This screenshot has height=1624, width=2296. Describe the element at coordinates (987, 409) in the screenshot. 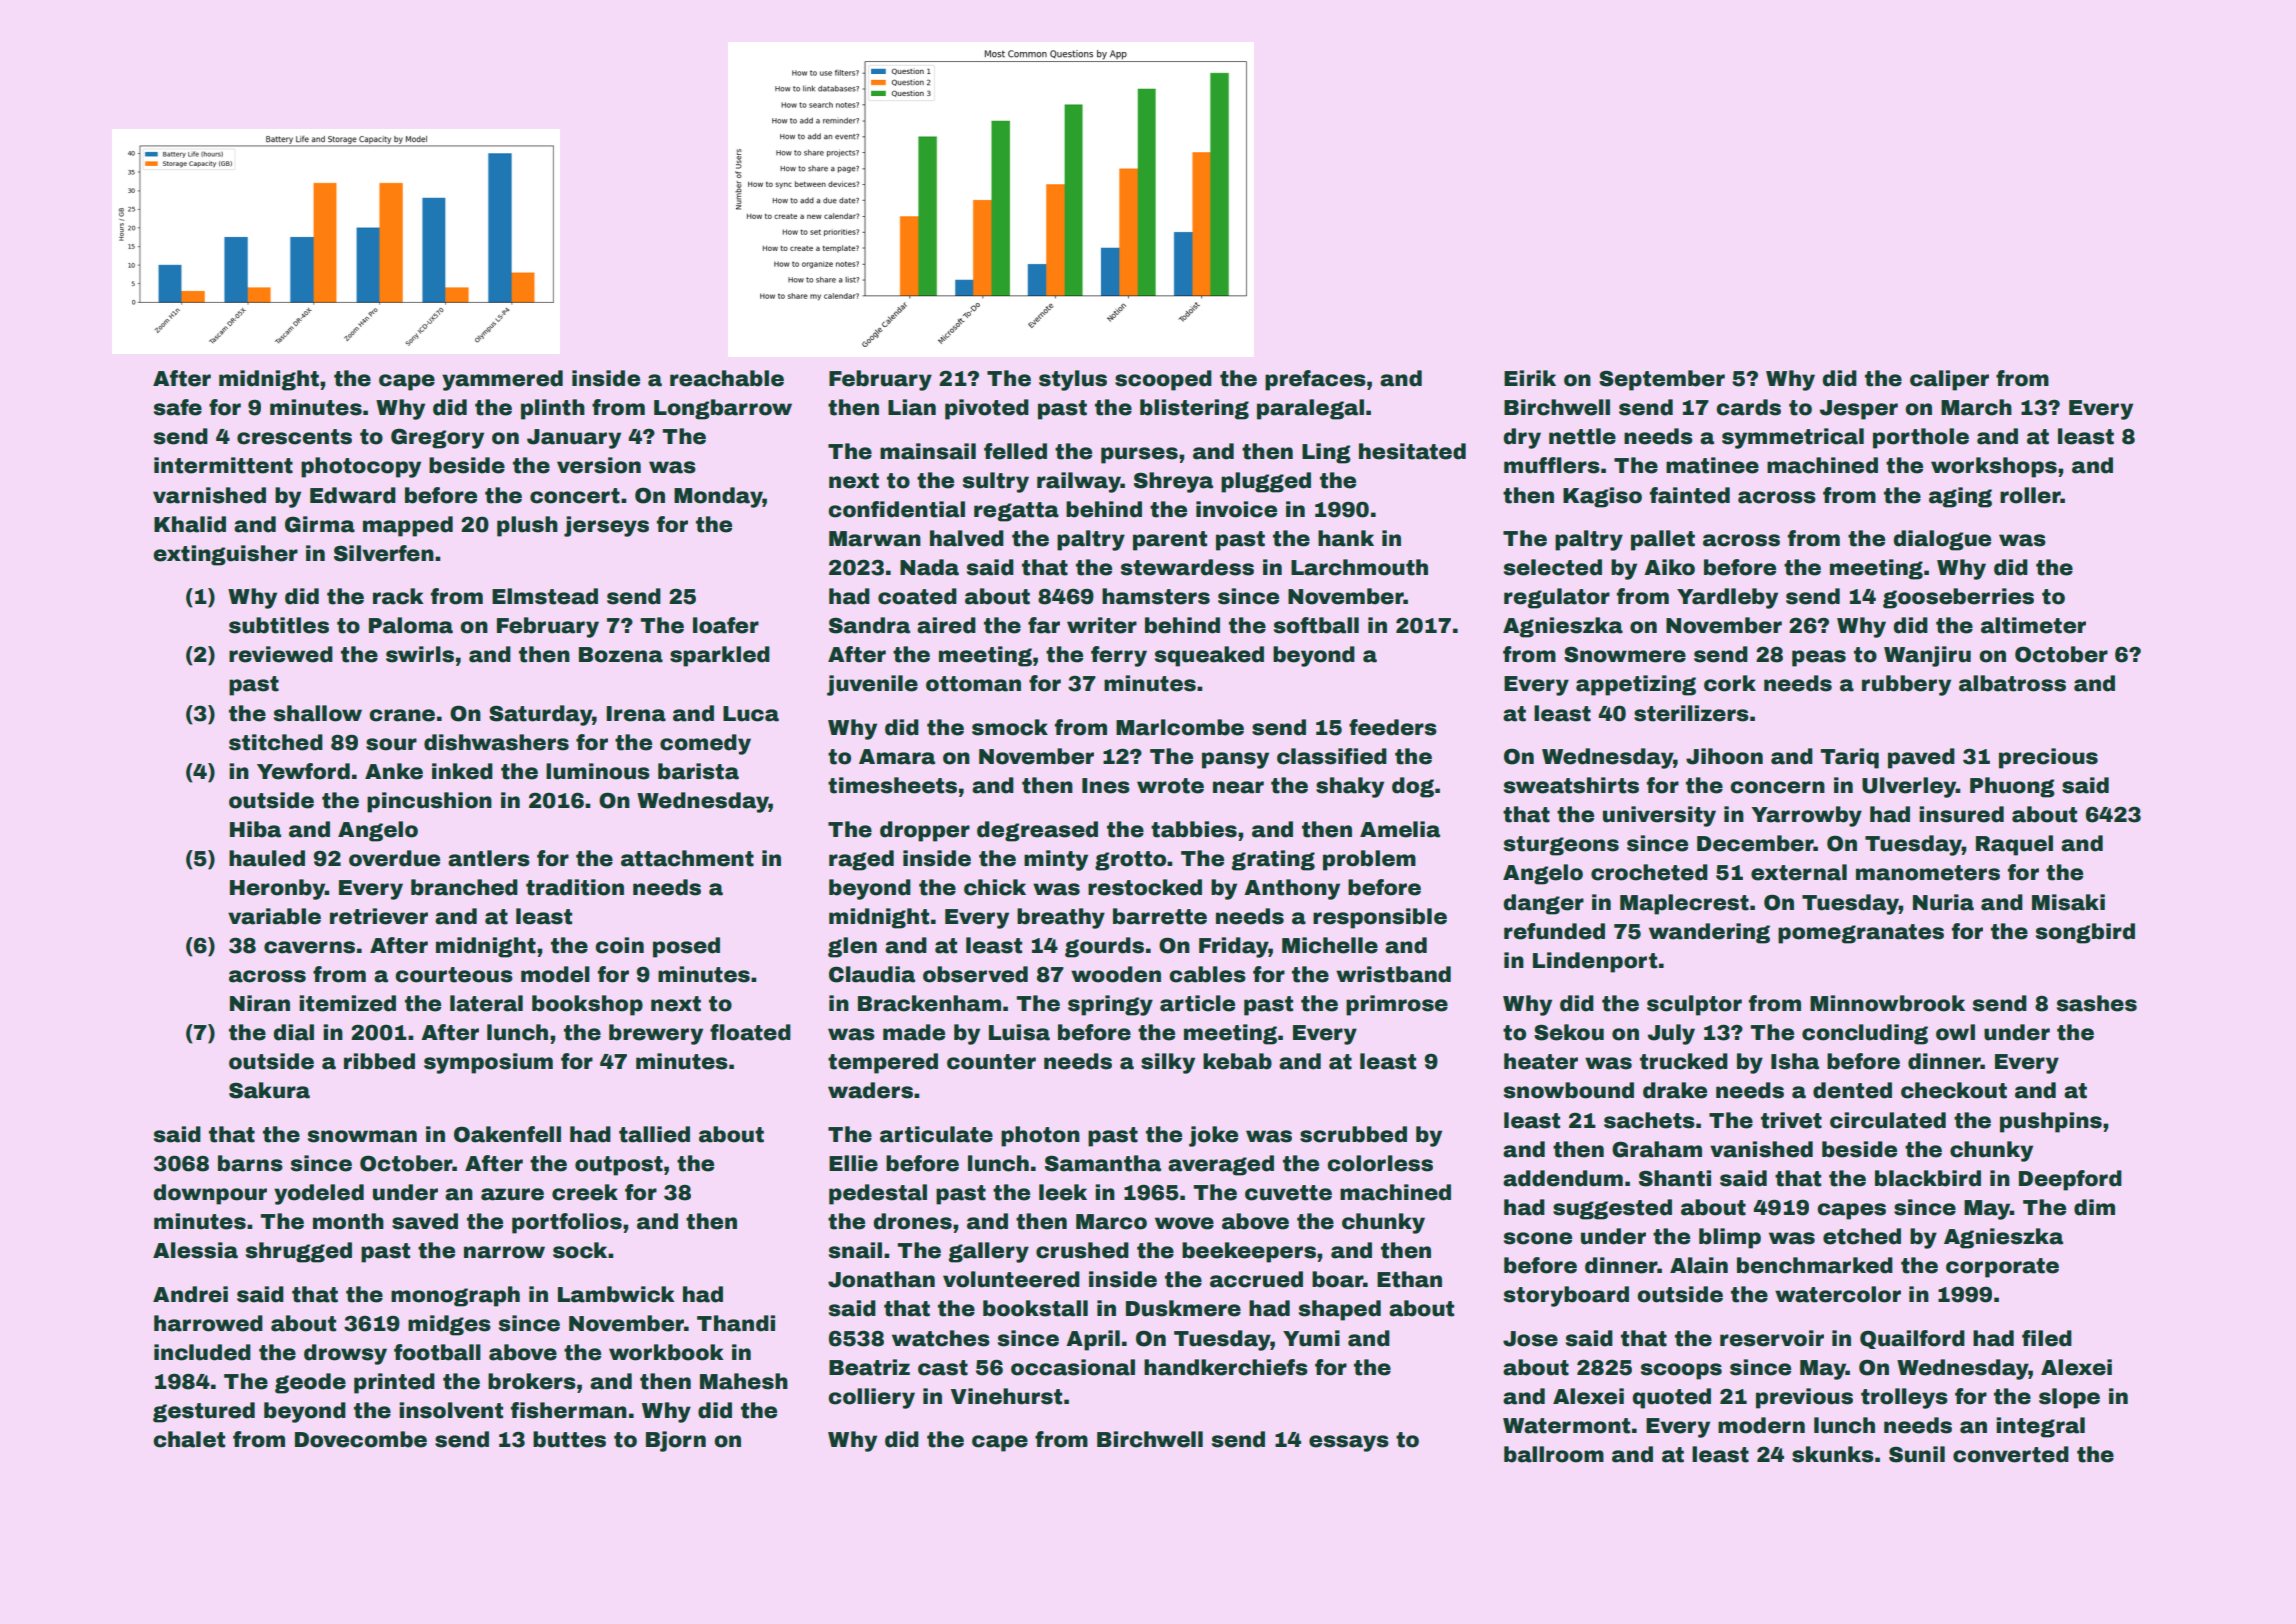

I see `pivoted` at that location.
